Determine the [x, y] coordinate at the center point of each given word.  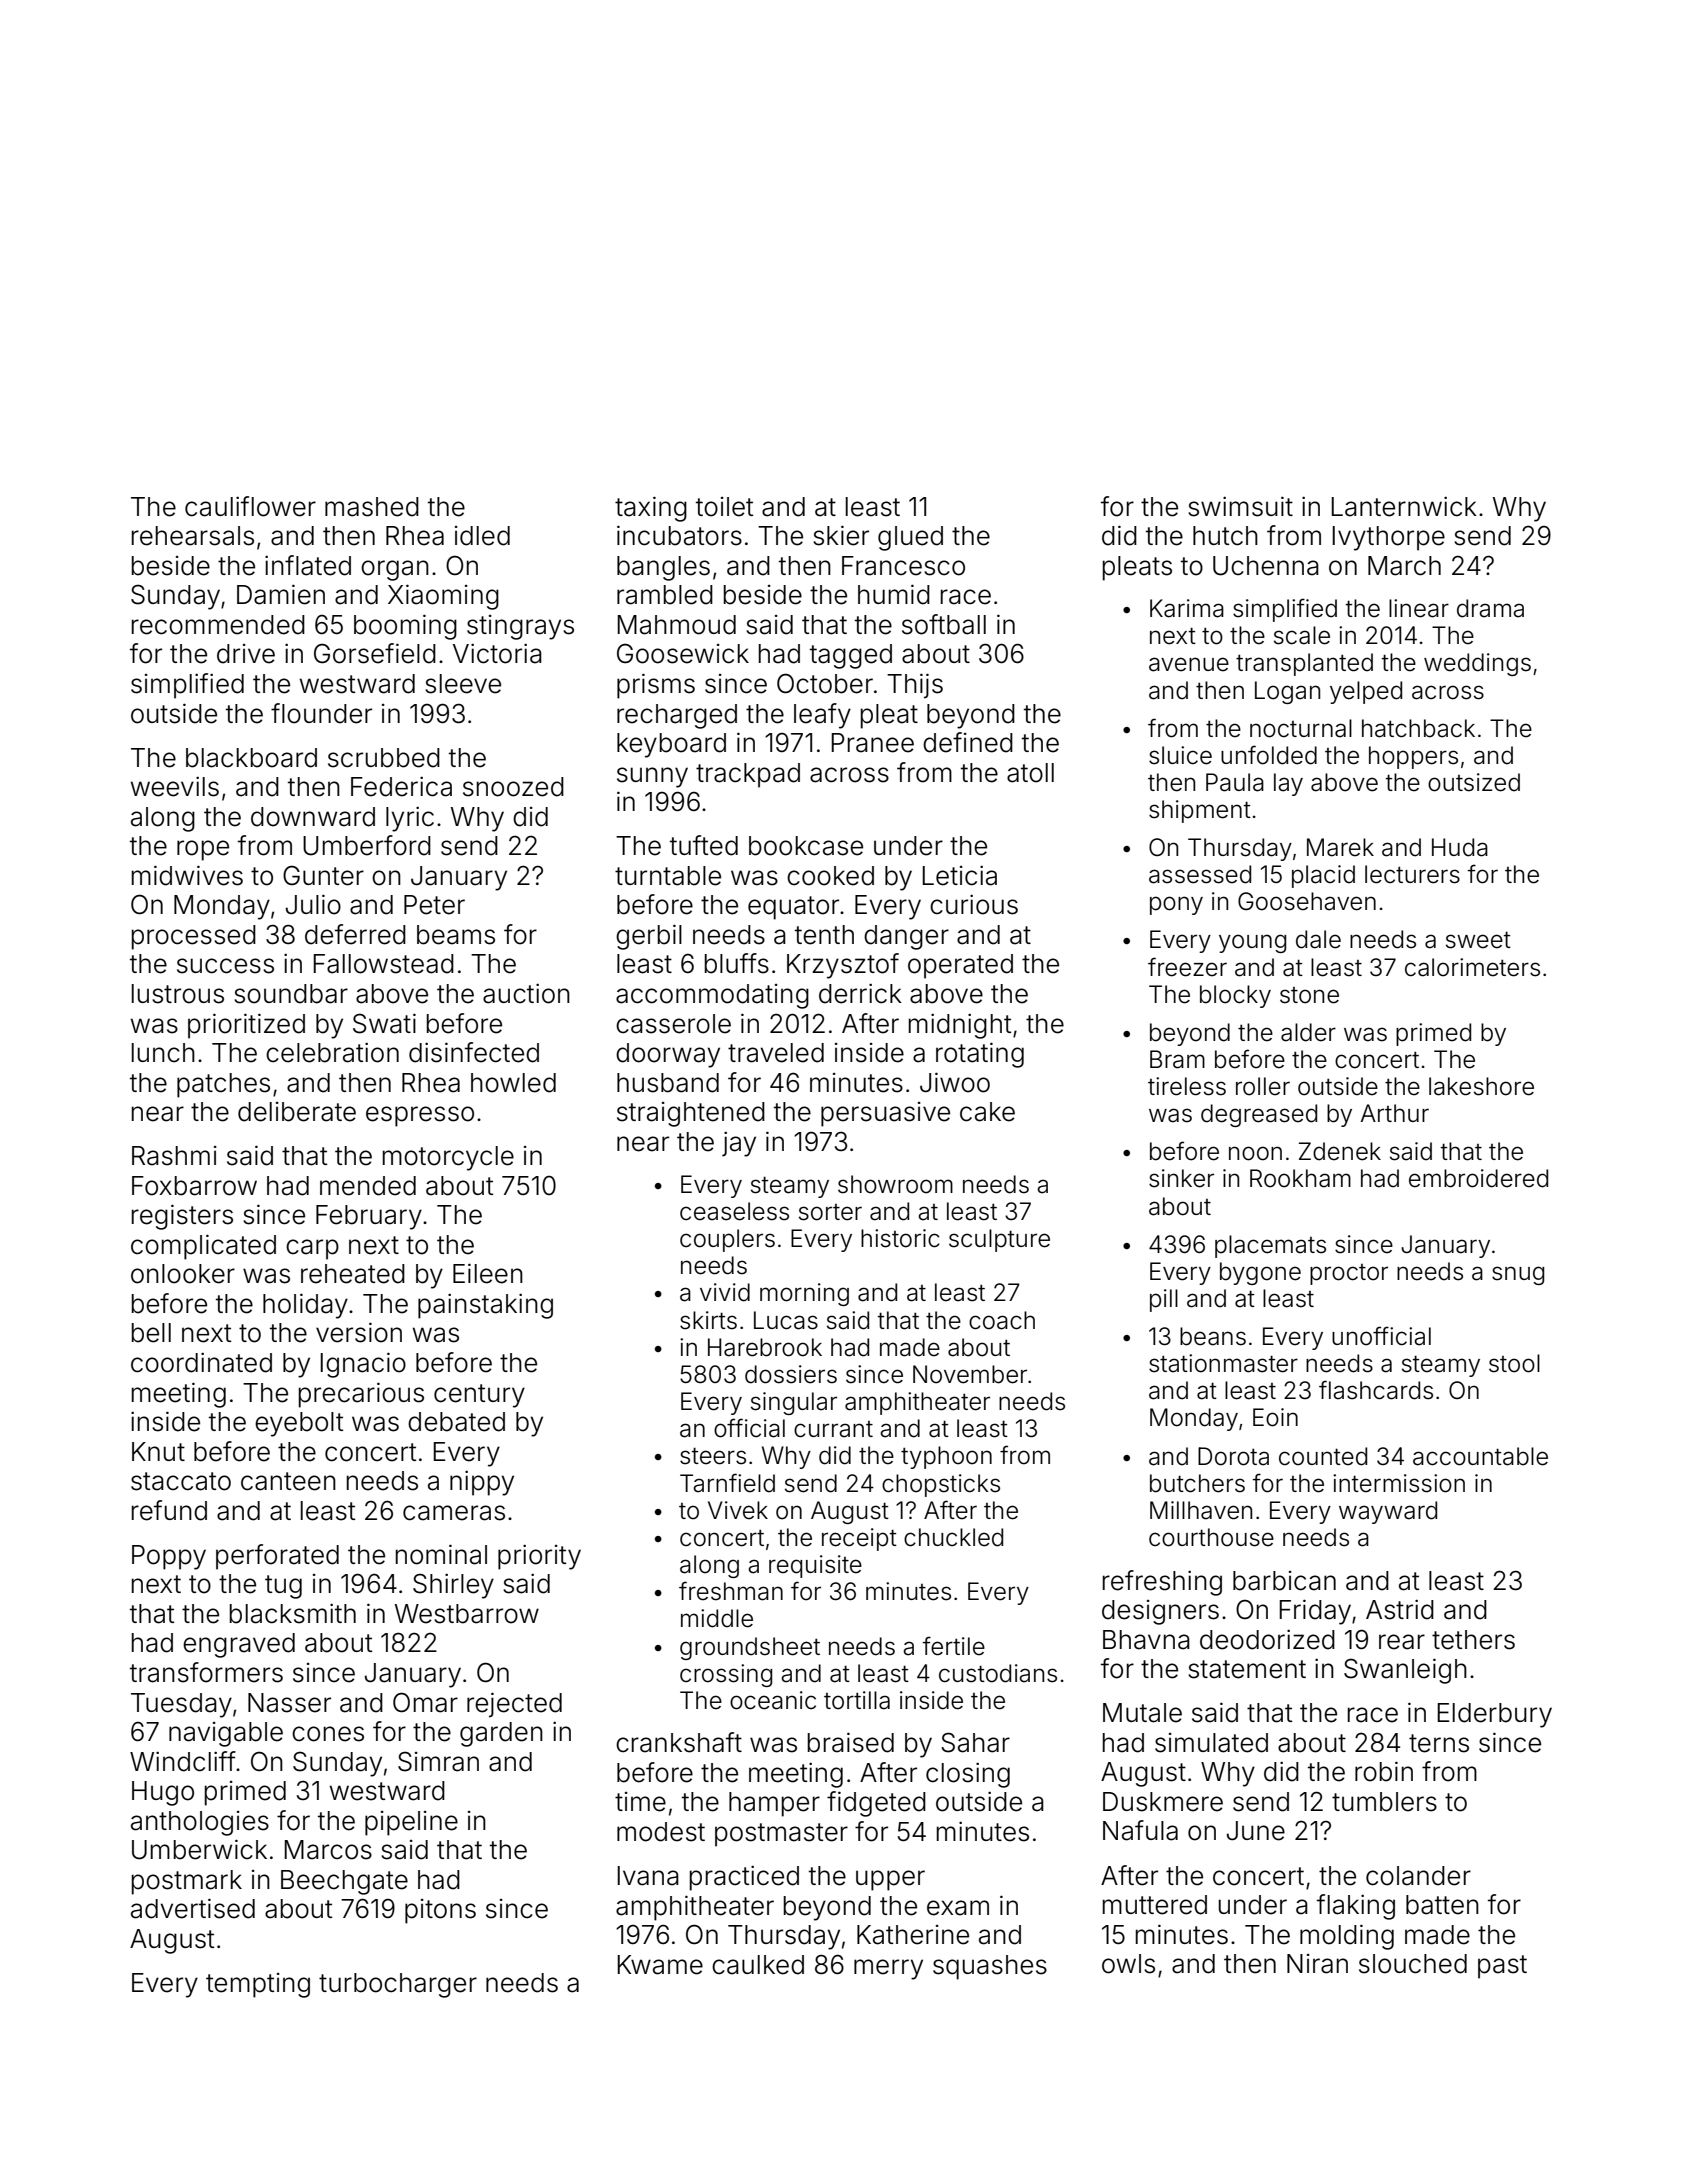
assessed [1200, 874]
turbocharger [398, 1985]
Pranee [872, 743]
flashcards [1376, 1390]
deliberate [297, 1112]
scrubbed [384, 758]
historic [900, 1238]
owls [1128, 1964]
